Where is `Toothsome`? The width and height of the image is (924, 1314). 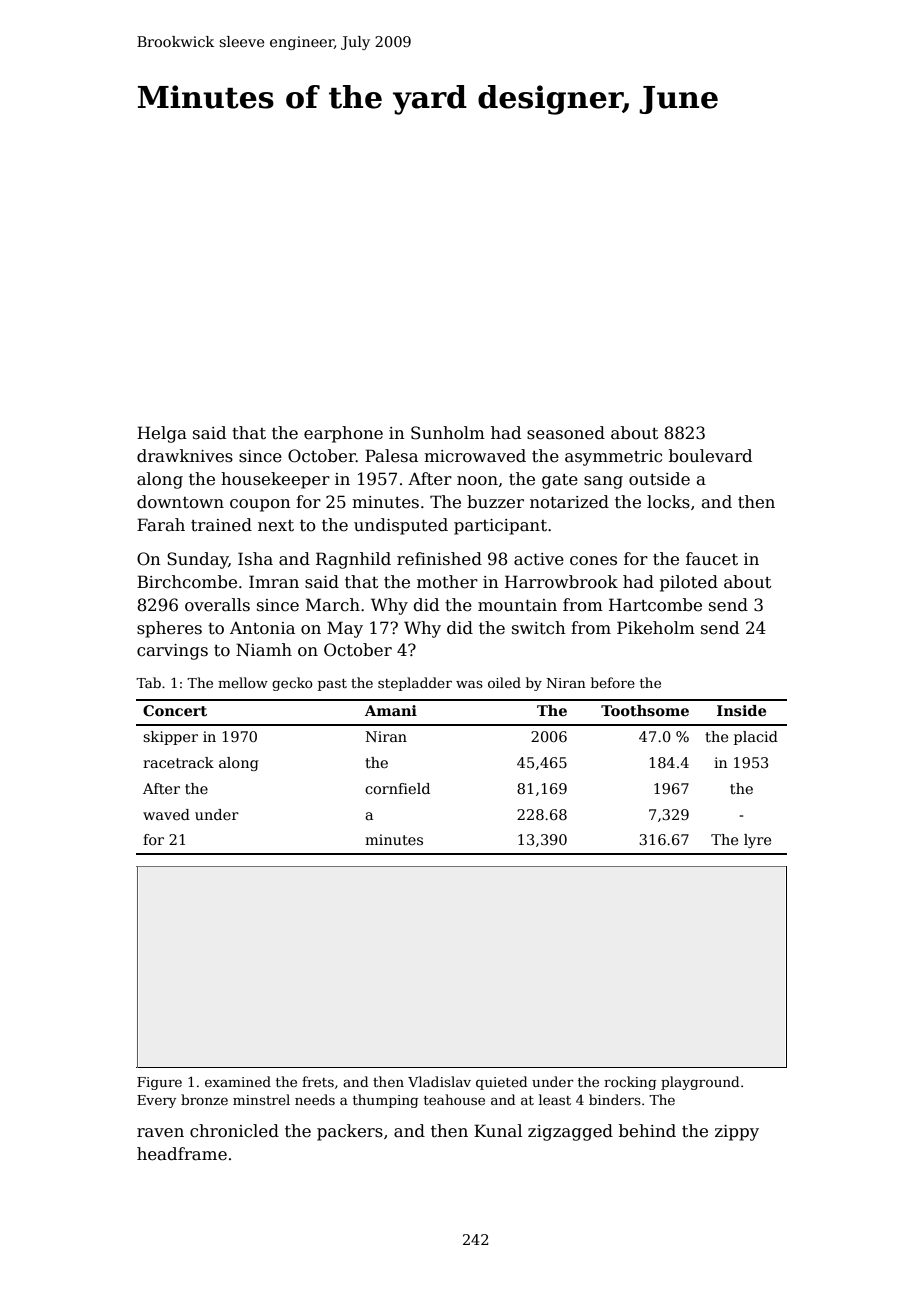
Toothsome is located at coordinates (645, 710).
